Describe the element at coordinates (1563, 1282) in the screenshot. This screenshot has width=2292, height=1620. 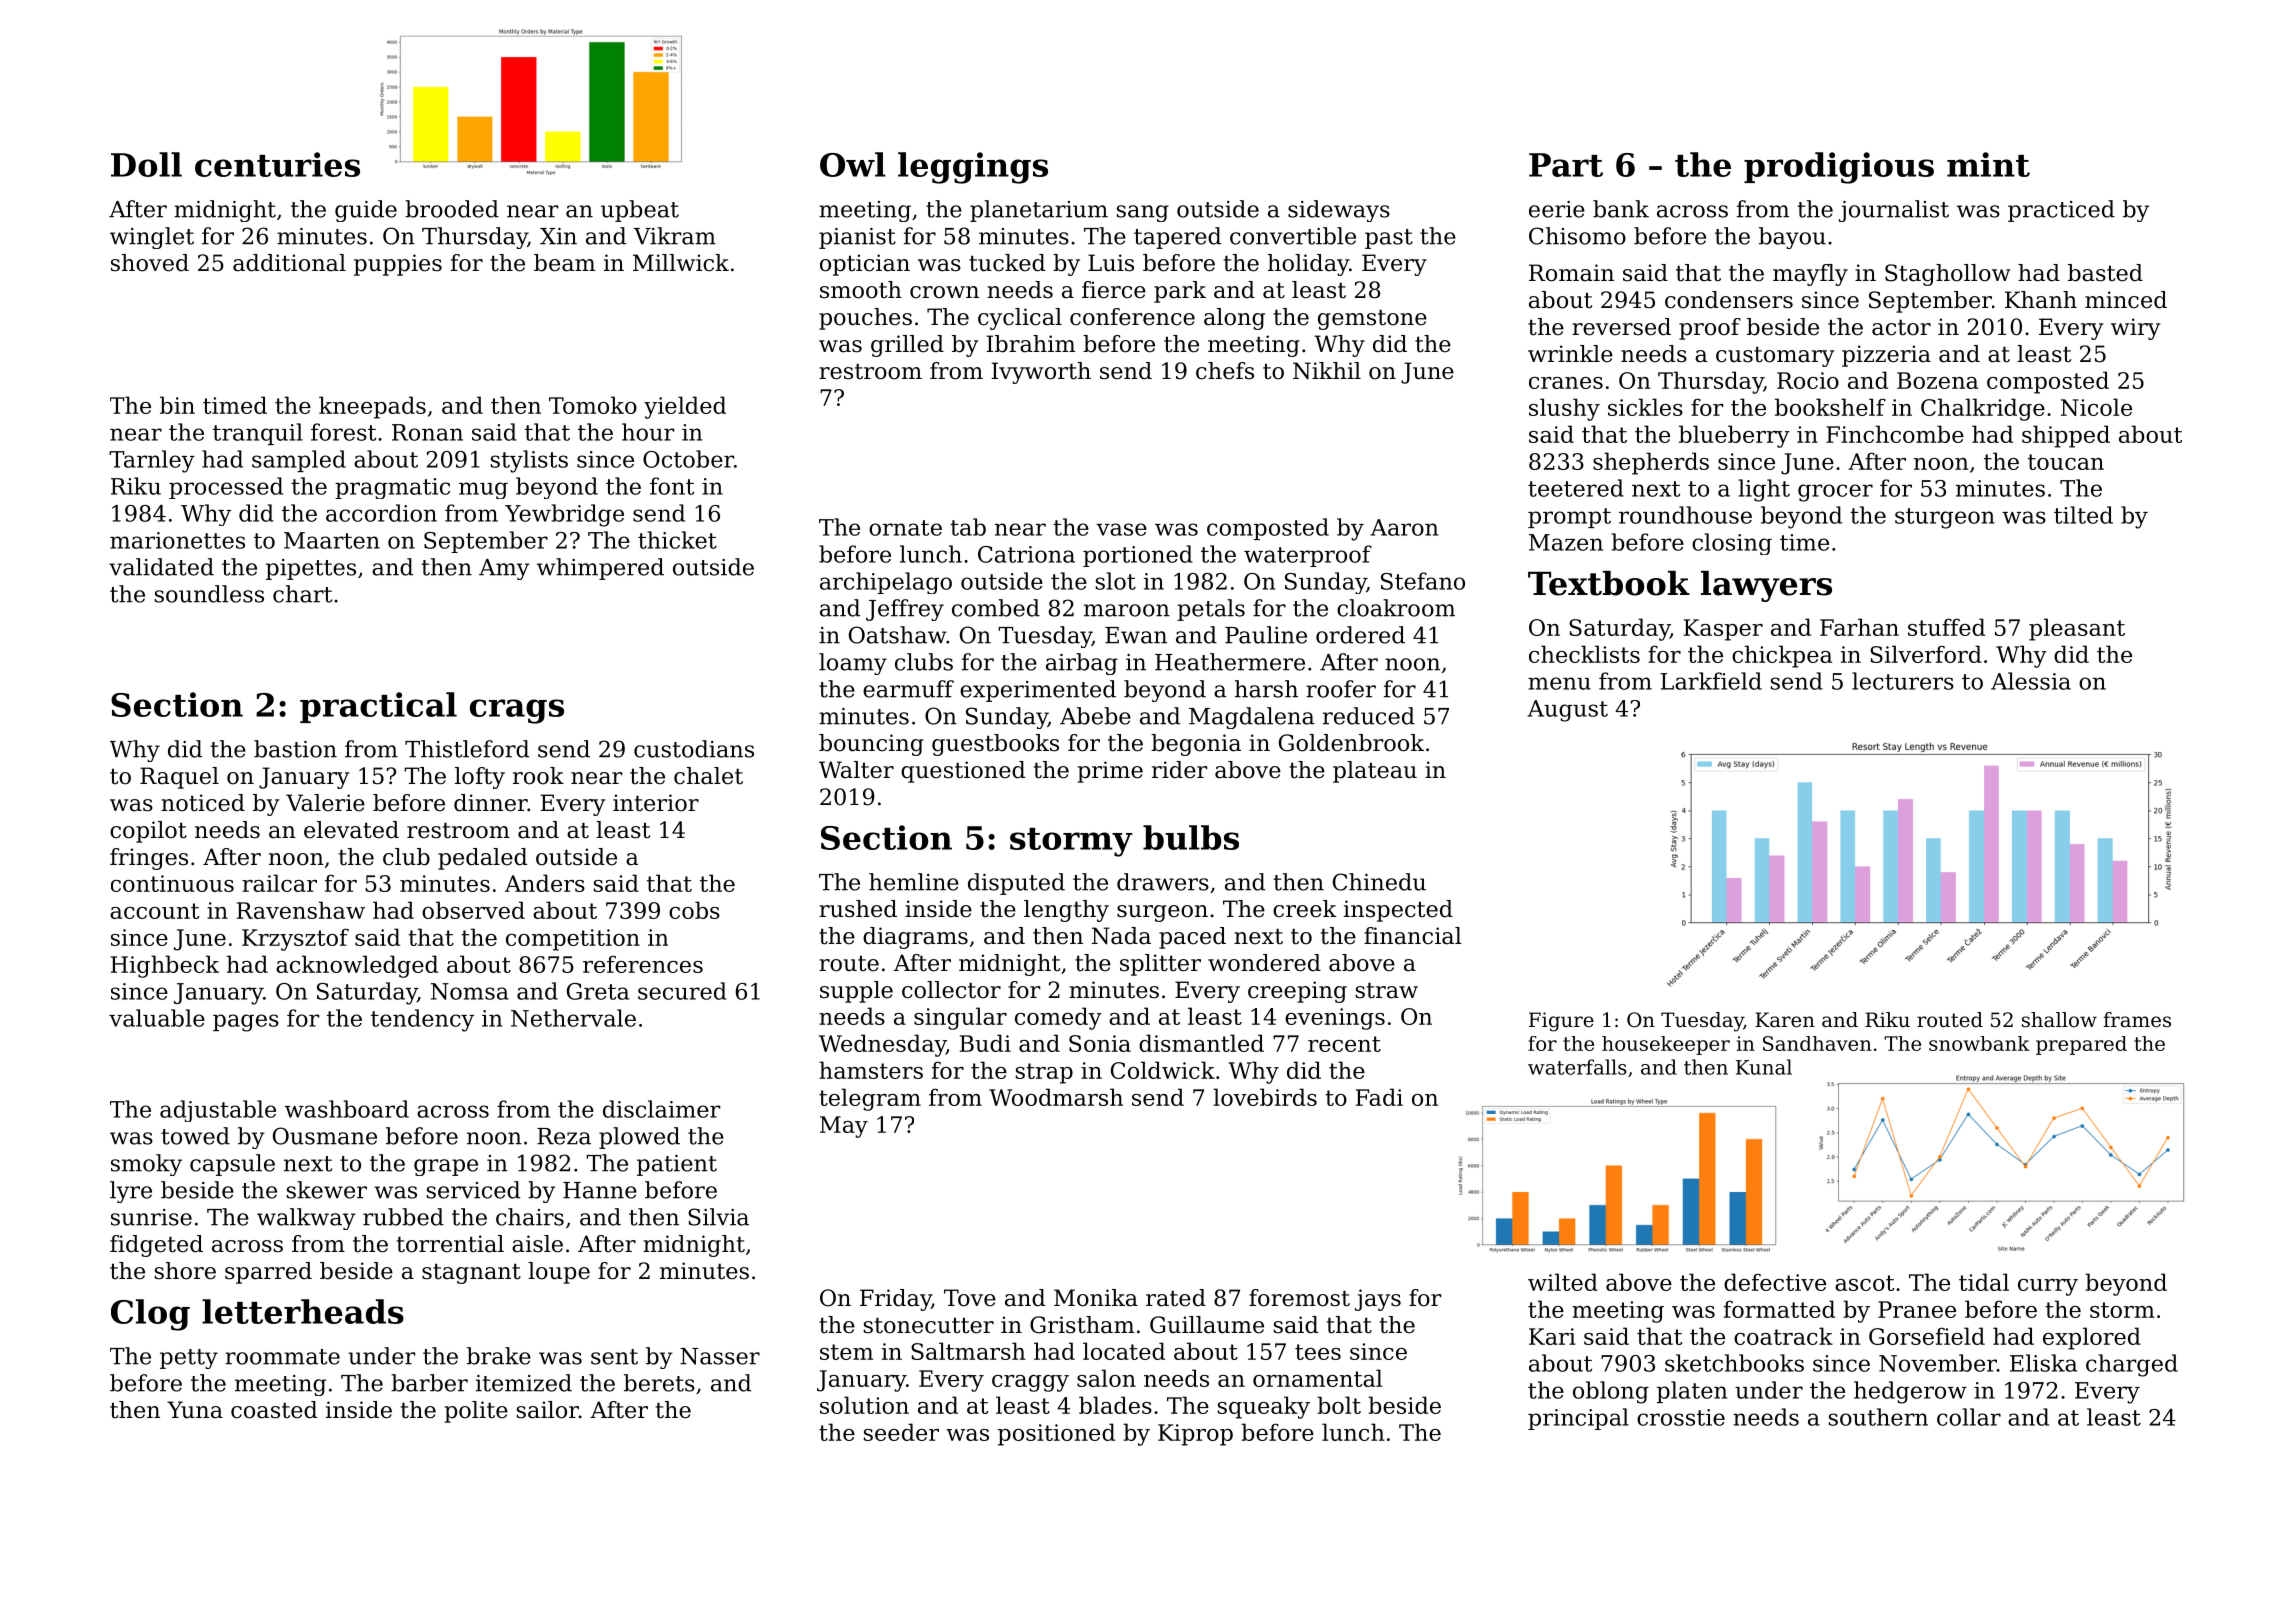
I see `wilted` at that location.
